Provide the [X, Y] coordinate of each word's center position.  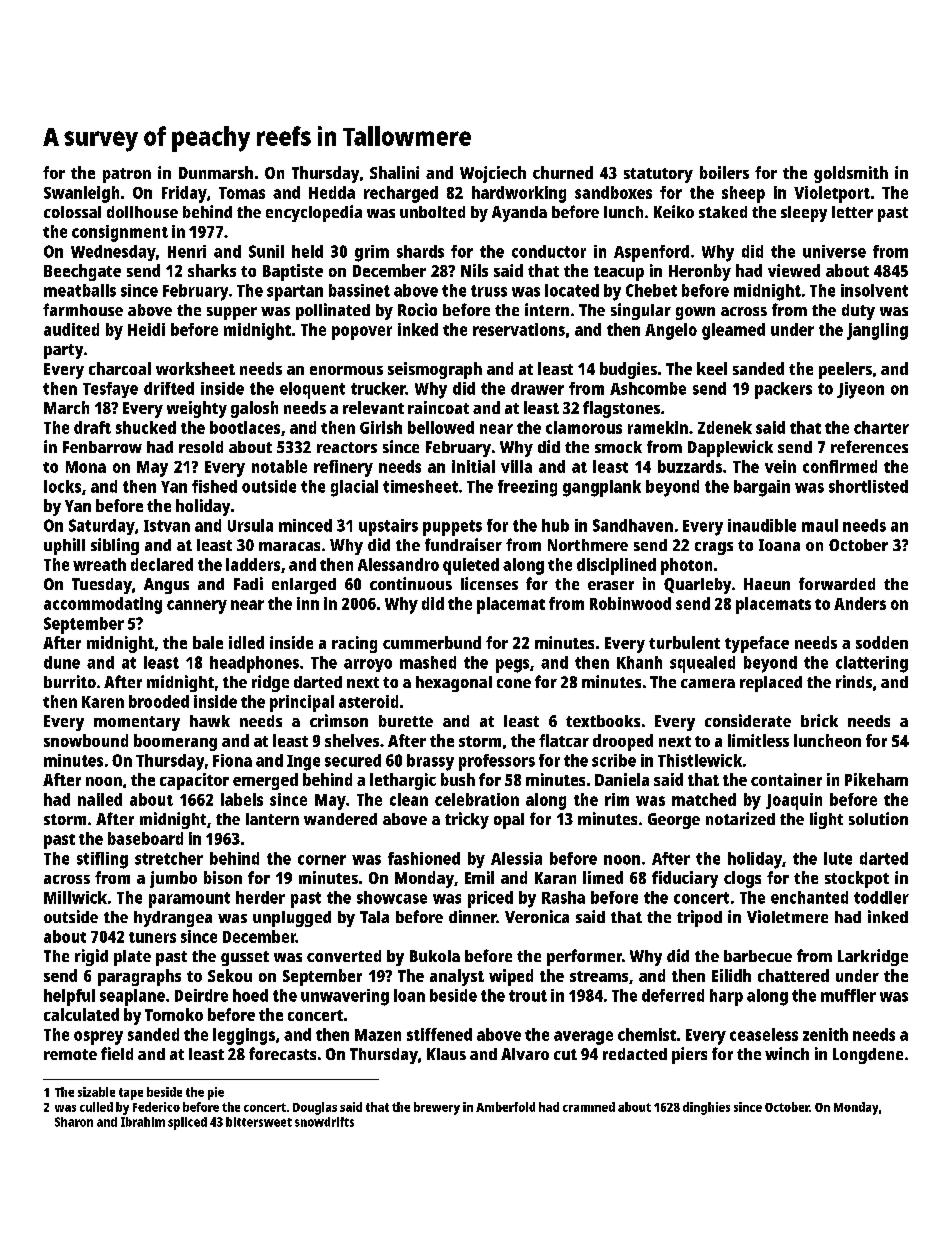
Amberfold [505, 1107]
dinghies [706, 1108]
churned [563, 172]
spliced [187, 1123]
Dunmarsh [216, 172]
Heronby [700, 272]
